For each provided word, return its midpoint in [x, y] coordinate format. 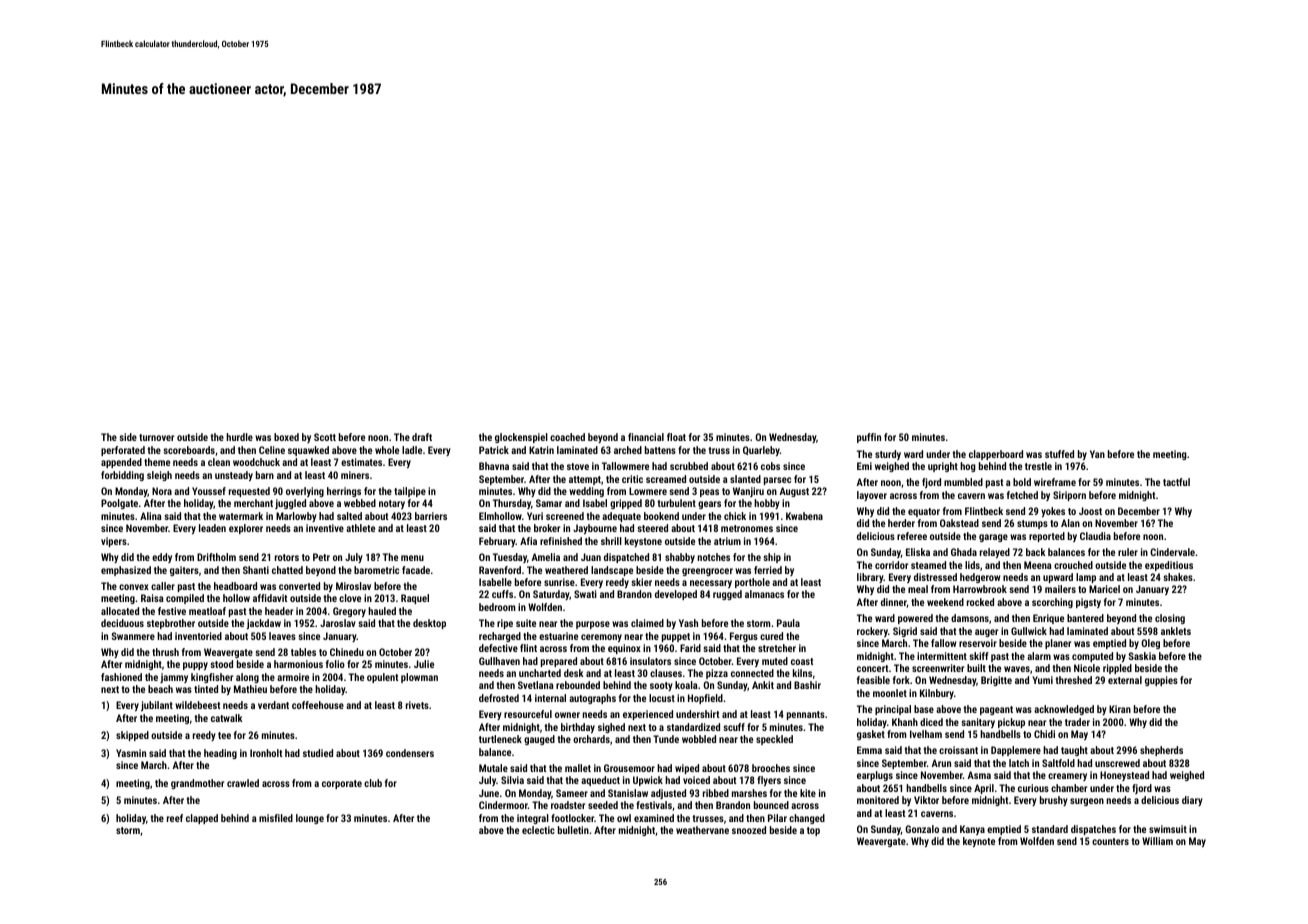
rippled [1117, 669]
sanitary [978, 723]
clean [219, 462]
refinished [561, 541]
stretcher [777, 648]
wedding [586, 492]
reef [175, 818]
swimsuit [1168, 829]
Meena [1038, 565]
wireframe [1055, 482]
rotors [287, 557]
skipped [132, 736]
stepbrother [171, 624]
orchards [591, 739]
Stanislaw [628, 793]
